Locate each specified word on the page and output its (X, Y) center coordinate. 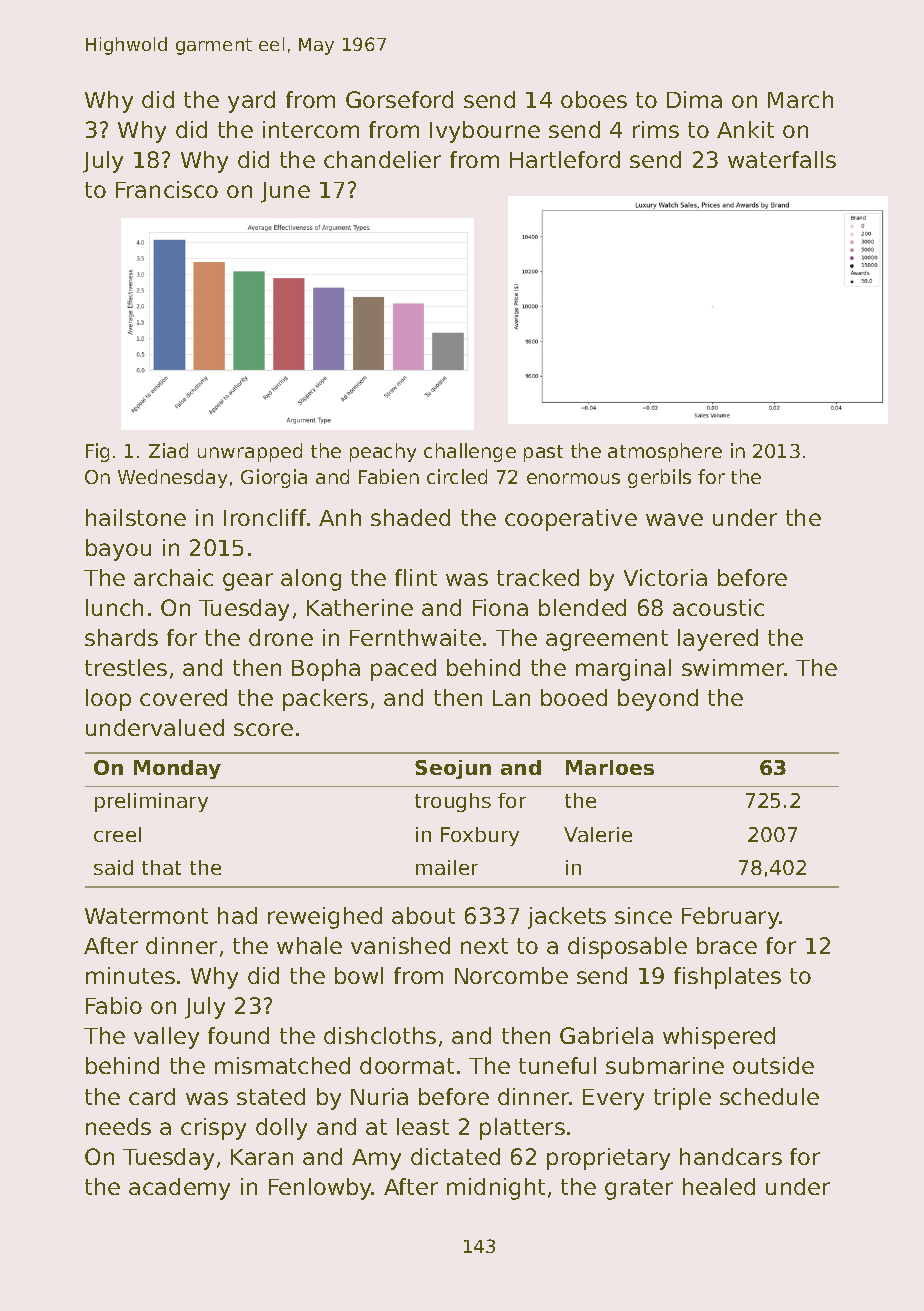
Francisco (167, 189)
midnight (496, 1189)
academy (179, 1189)
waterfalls (782, 159)
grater (639, 1189)
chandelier (382, 159)
